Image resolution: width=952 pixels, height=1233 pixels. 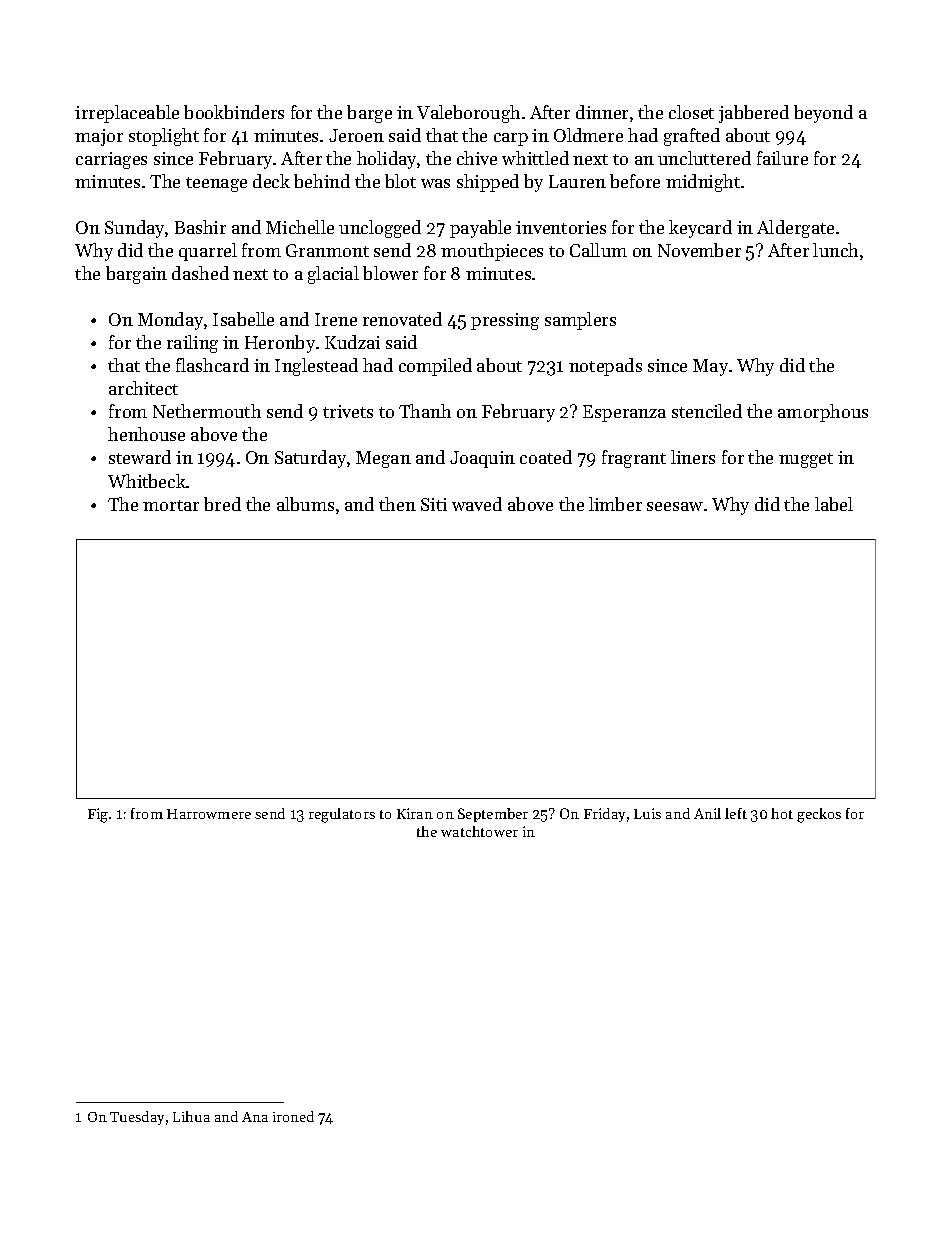 I want to click on Sunday, so click(x=135, y=229).
